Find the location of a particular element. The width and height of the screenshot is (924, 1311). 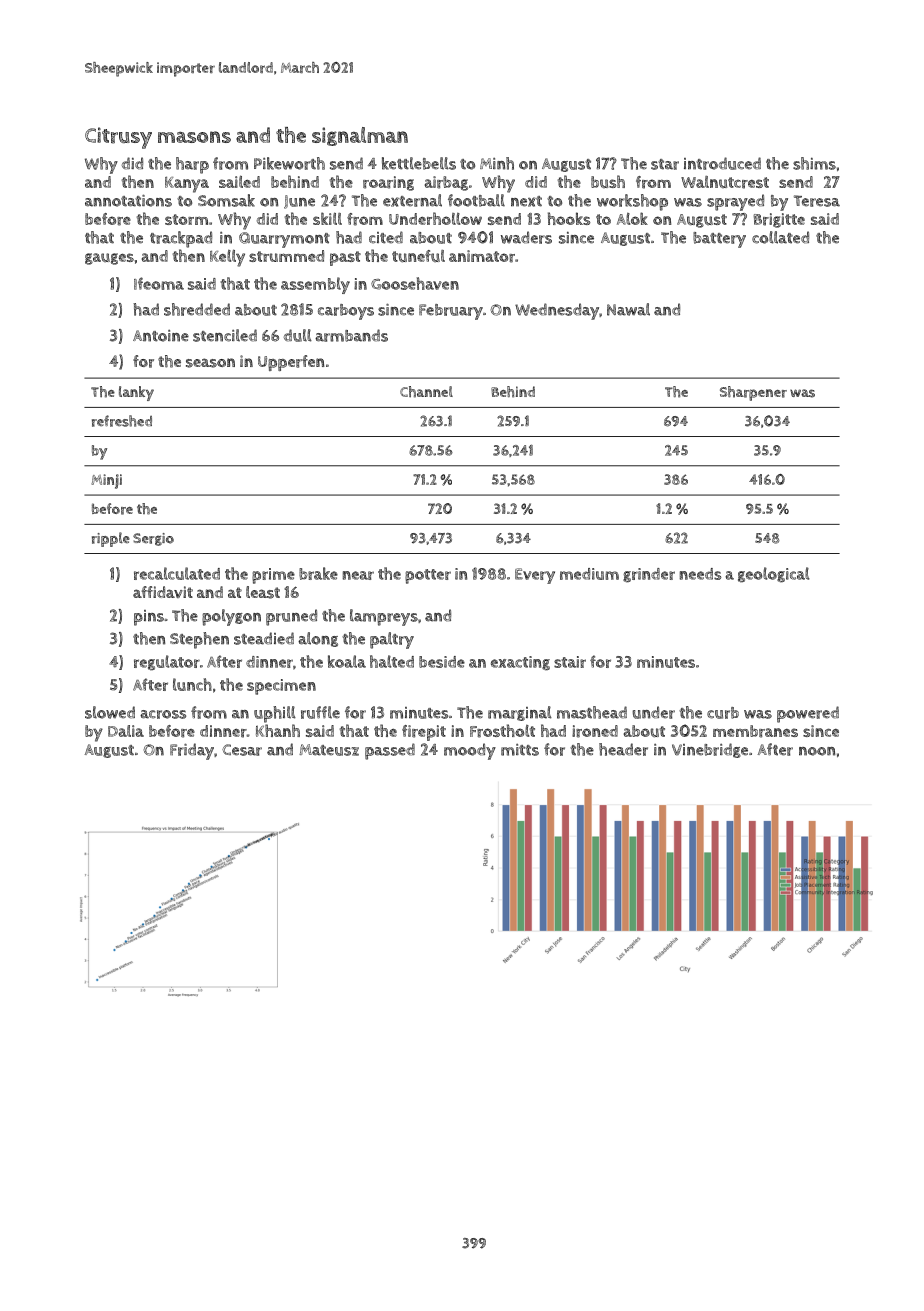

shims is located at coordinates (814, 163).
